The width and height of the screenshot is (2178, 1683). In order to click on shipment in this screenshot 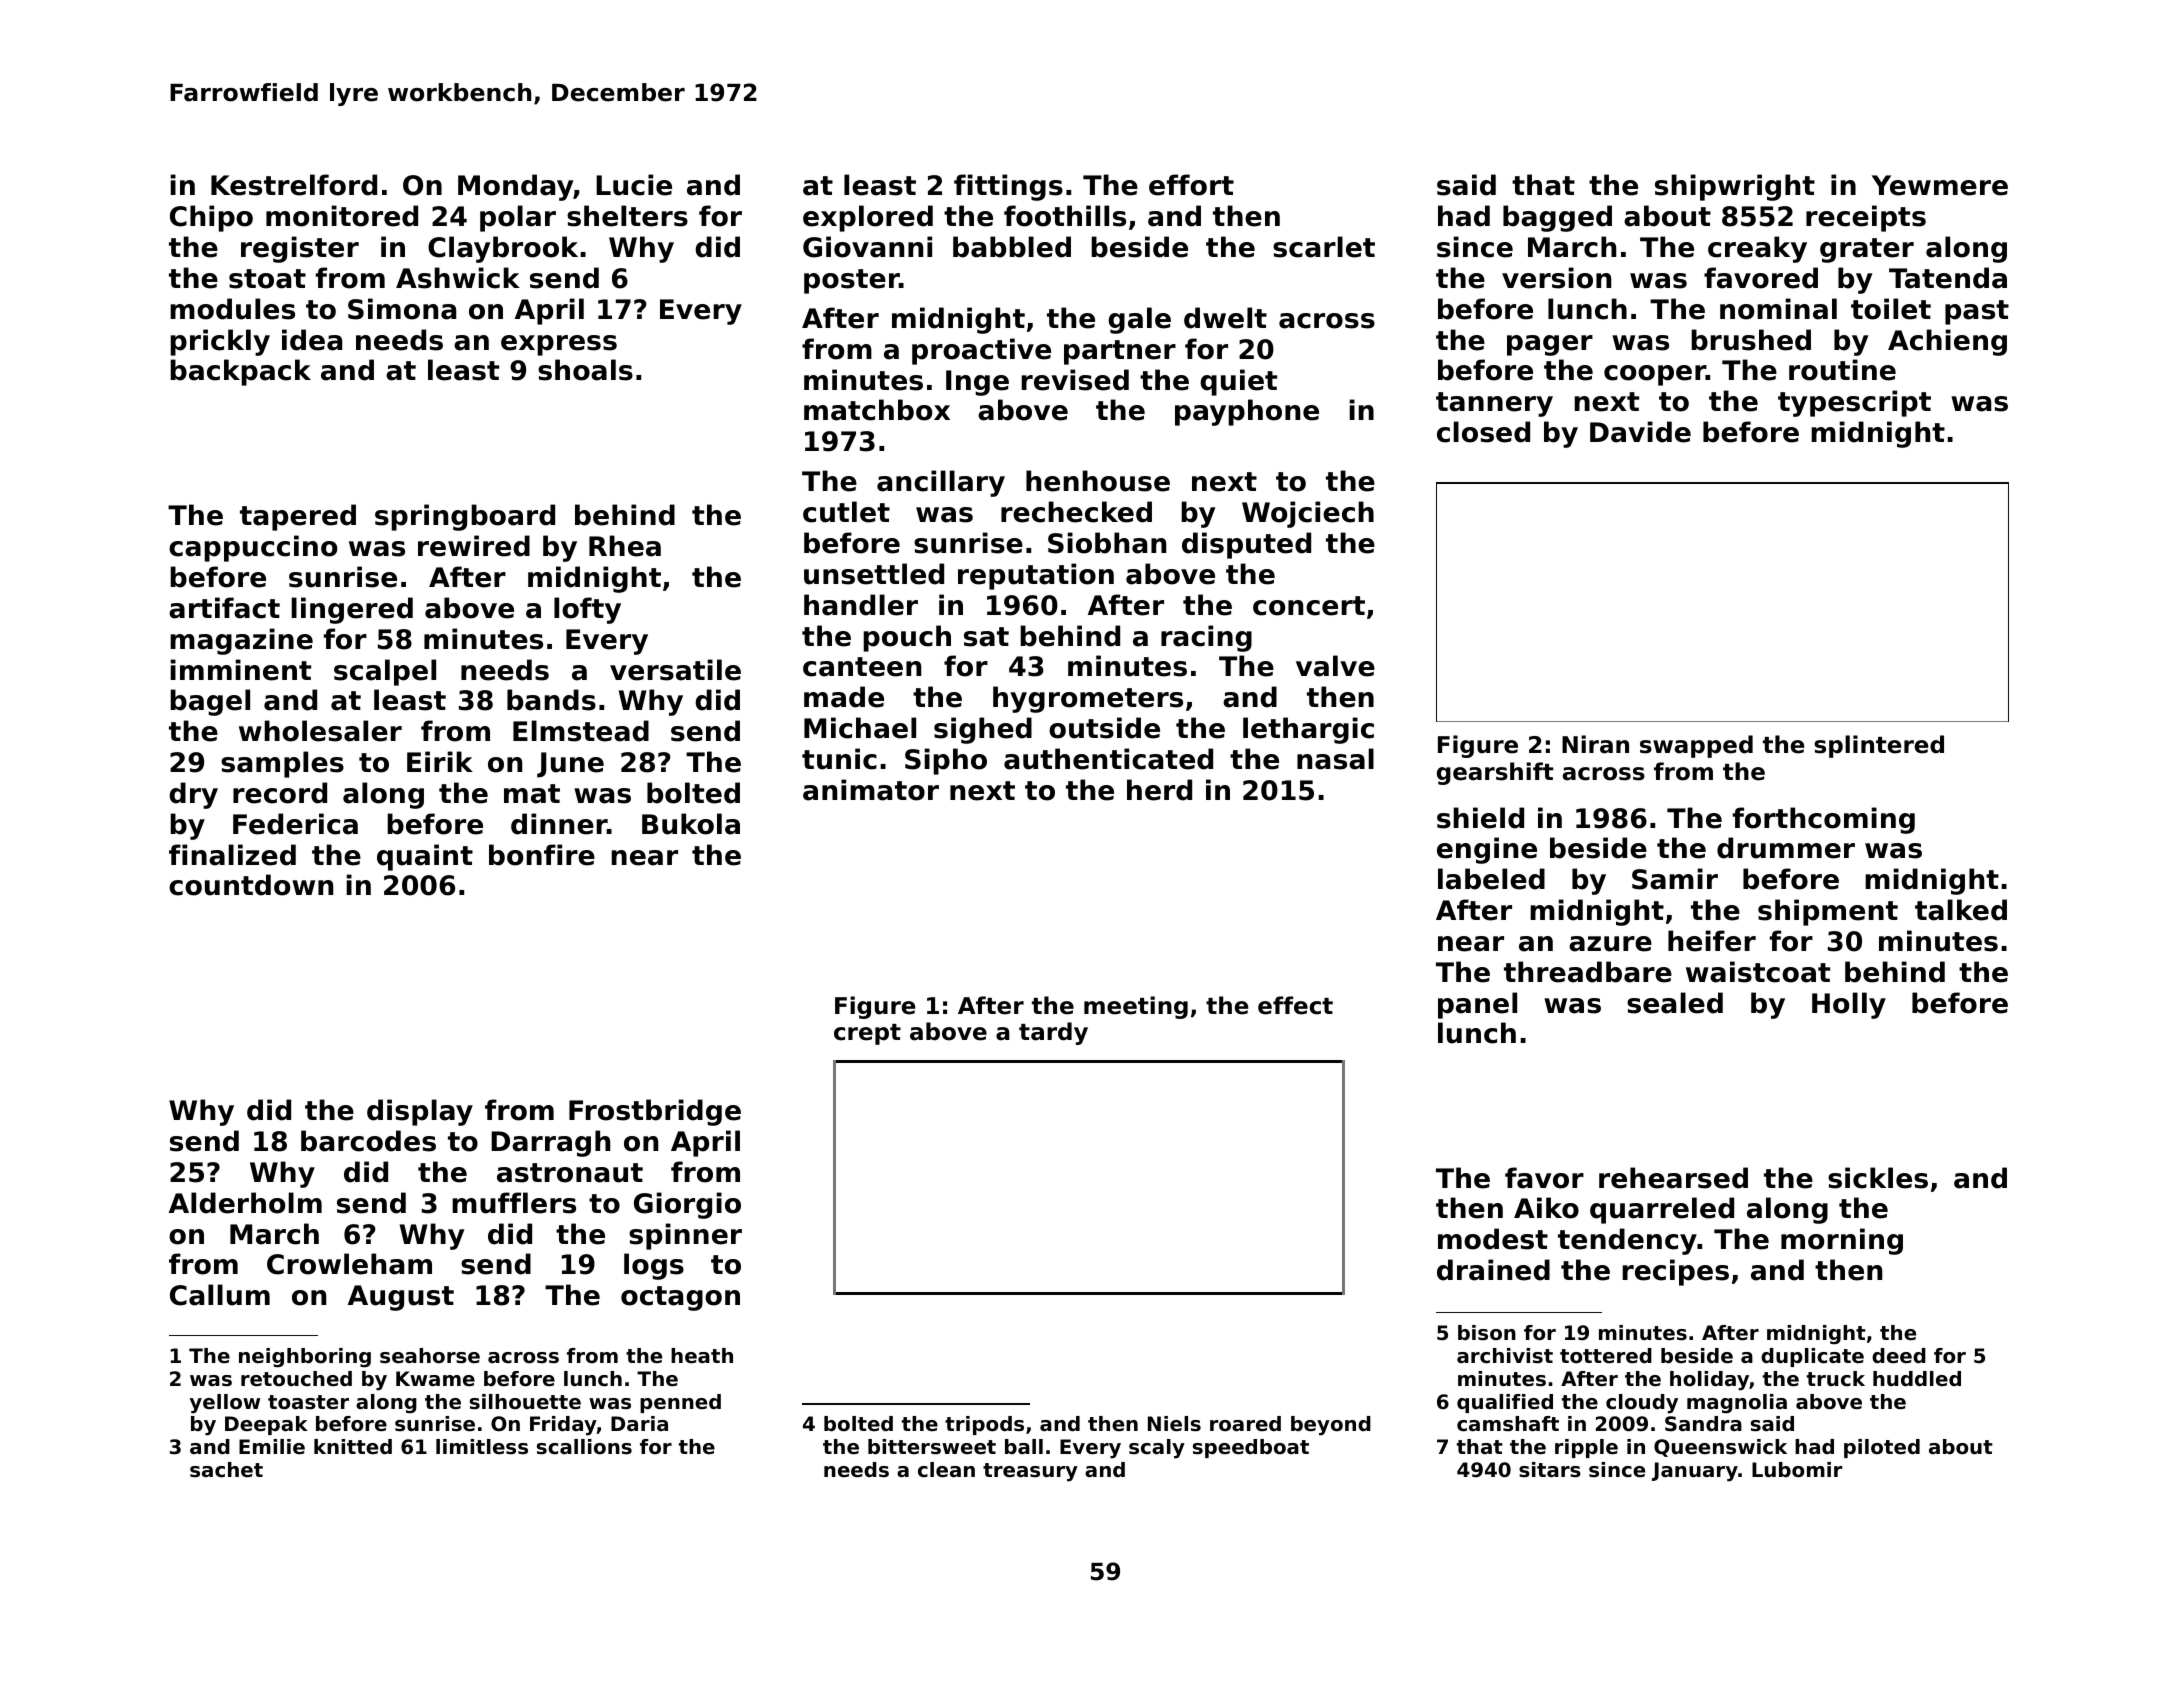, I will do `click(1828, 912)`.
